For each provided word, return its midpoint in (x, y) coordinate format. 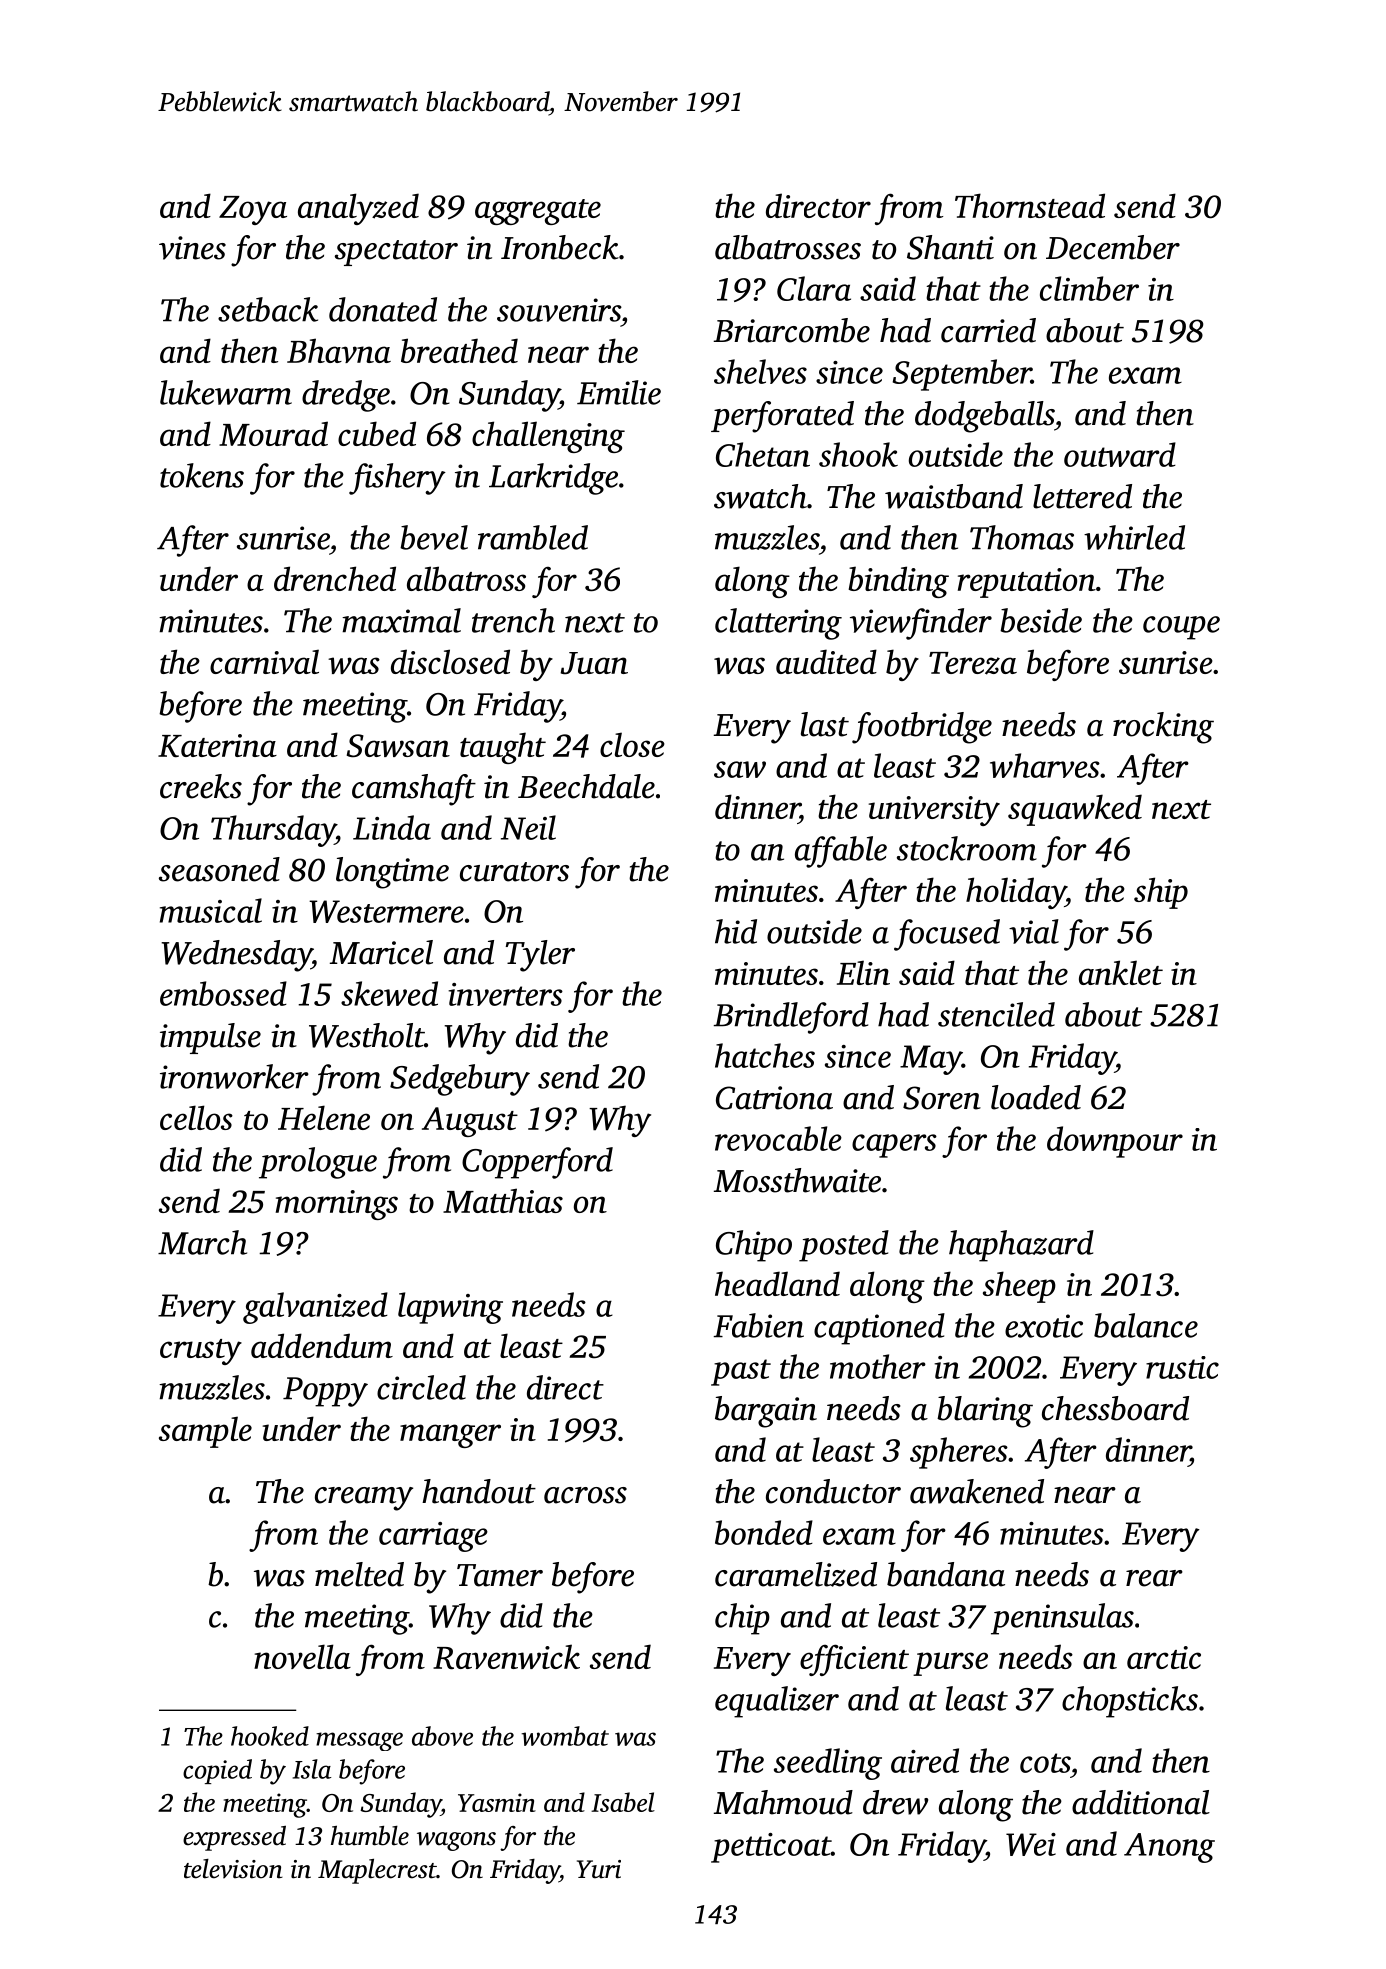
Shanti (950, 247)
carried (988, 330)
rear (1154, 1578)
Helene (324, 1117)
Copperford (537, 1163)
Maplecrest (377, 1871)
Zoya (253, 210)
